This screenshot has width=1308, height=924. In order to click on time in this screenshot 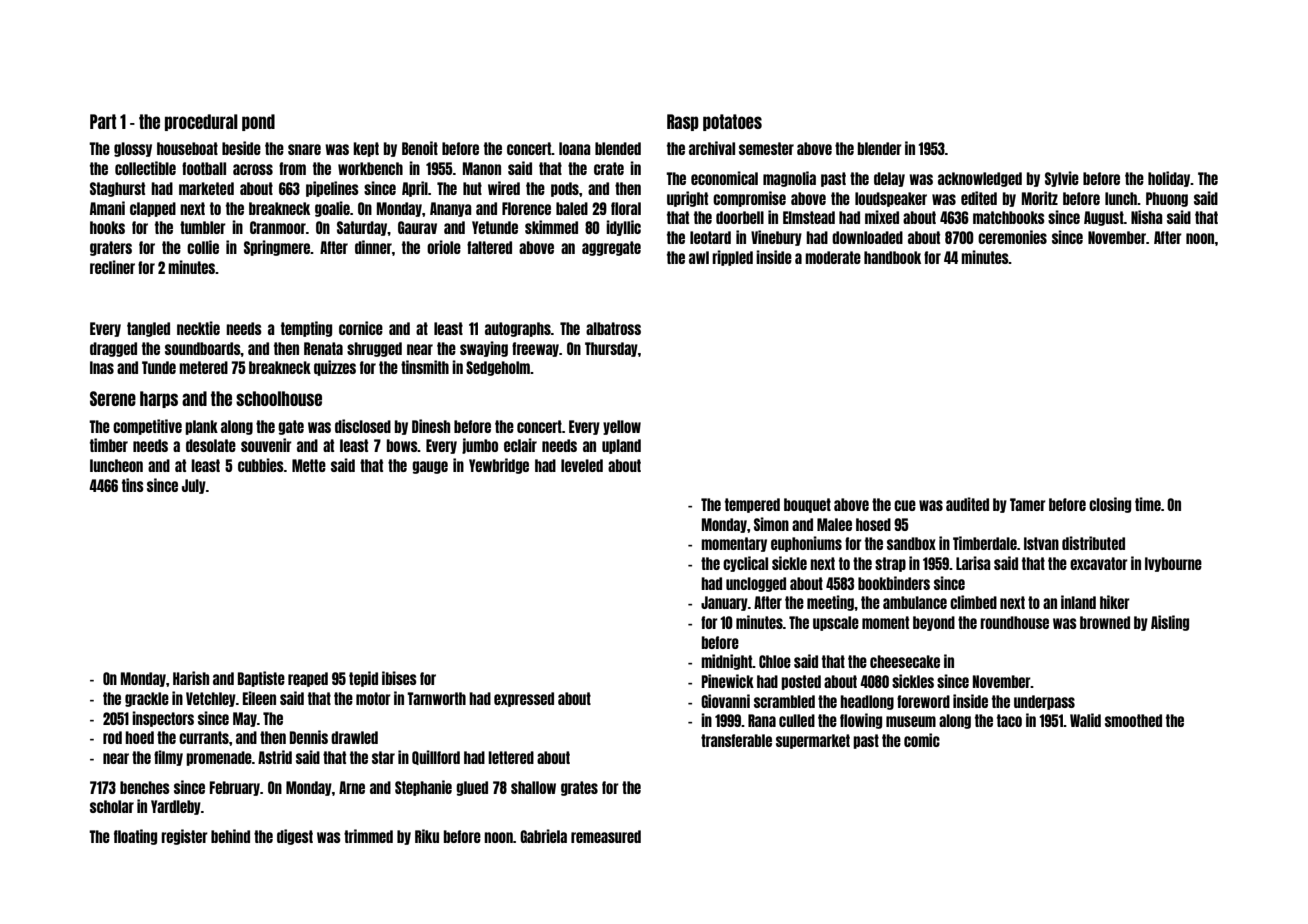, I will do `click(1148, 504)`.
